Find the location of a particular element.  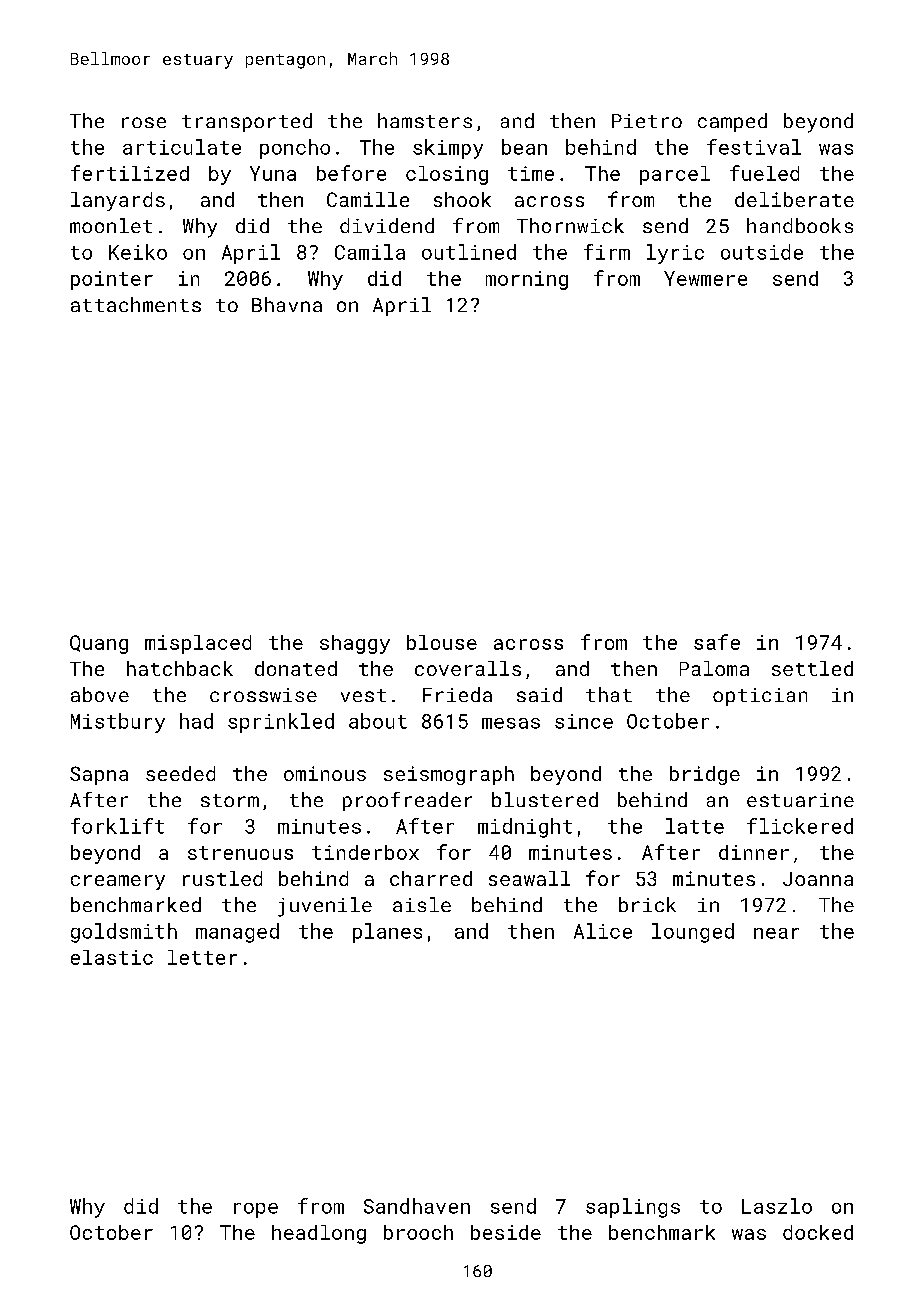

Joanna is located at coordinates (818, 879).
